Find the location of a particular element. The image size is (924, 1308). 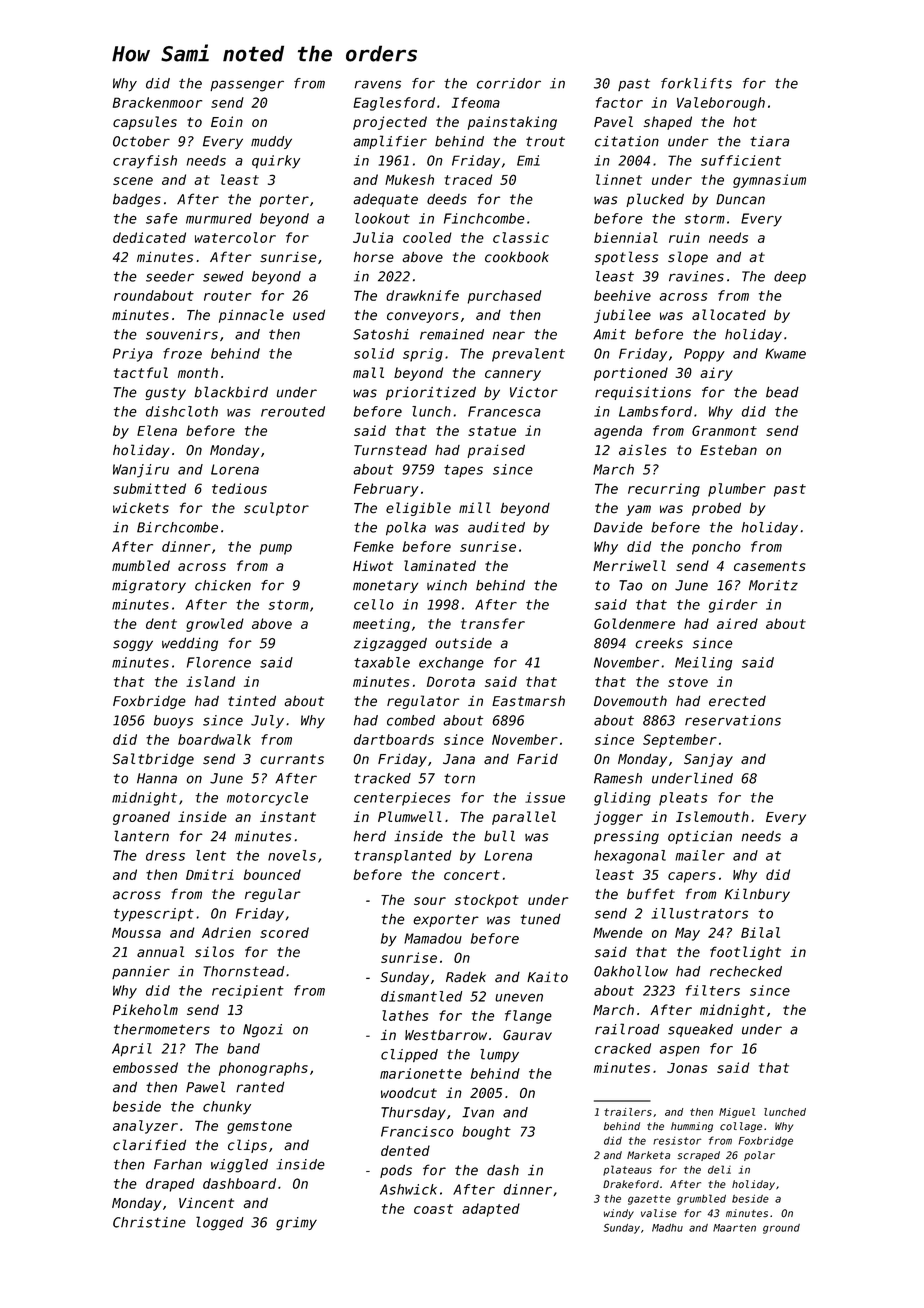

reservations is located at coordinates (733, 720).
